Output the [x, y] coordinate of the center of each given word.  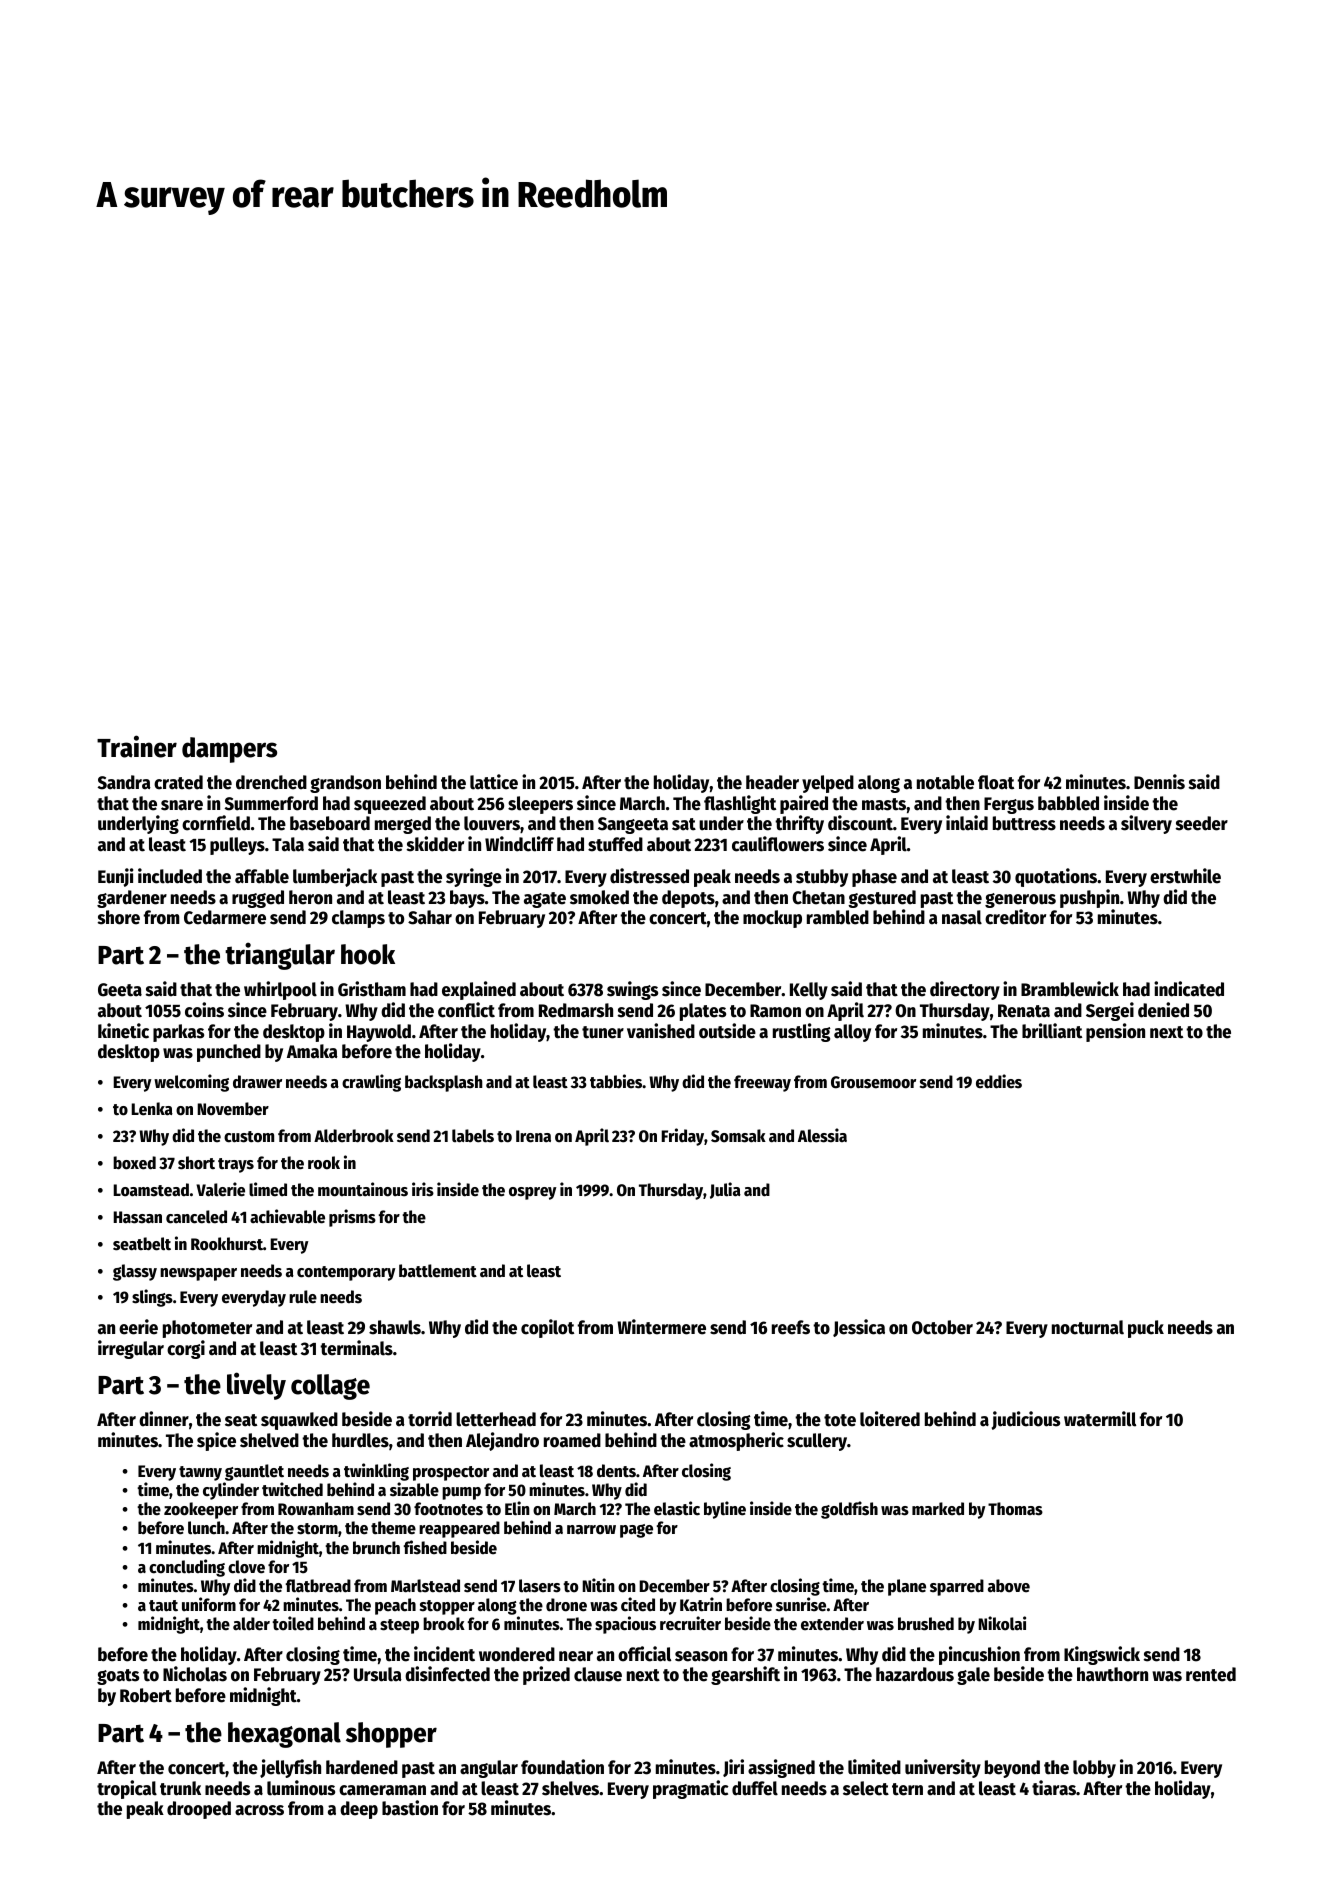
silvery [1146, 824]
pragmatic [691, 1789]
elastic [677, 1508]
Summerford [271, 803]
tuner [603, 1032]
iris [423, 1189]
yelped [828, 784]
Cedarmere [225, 917]
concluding [187, 1568]
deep [359, 1810]
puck [1146, 1329]
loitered [890, 1419]
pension [1115, 1032]
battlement [438, 1271]
